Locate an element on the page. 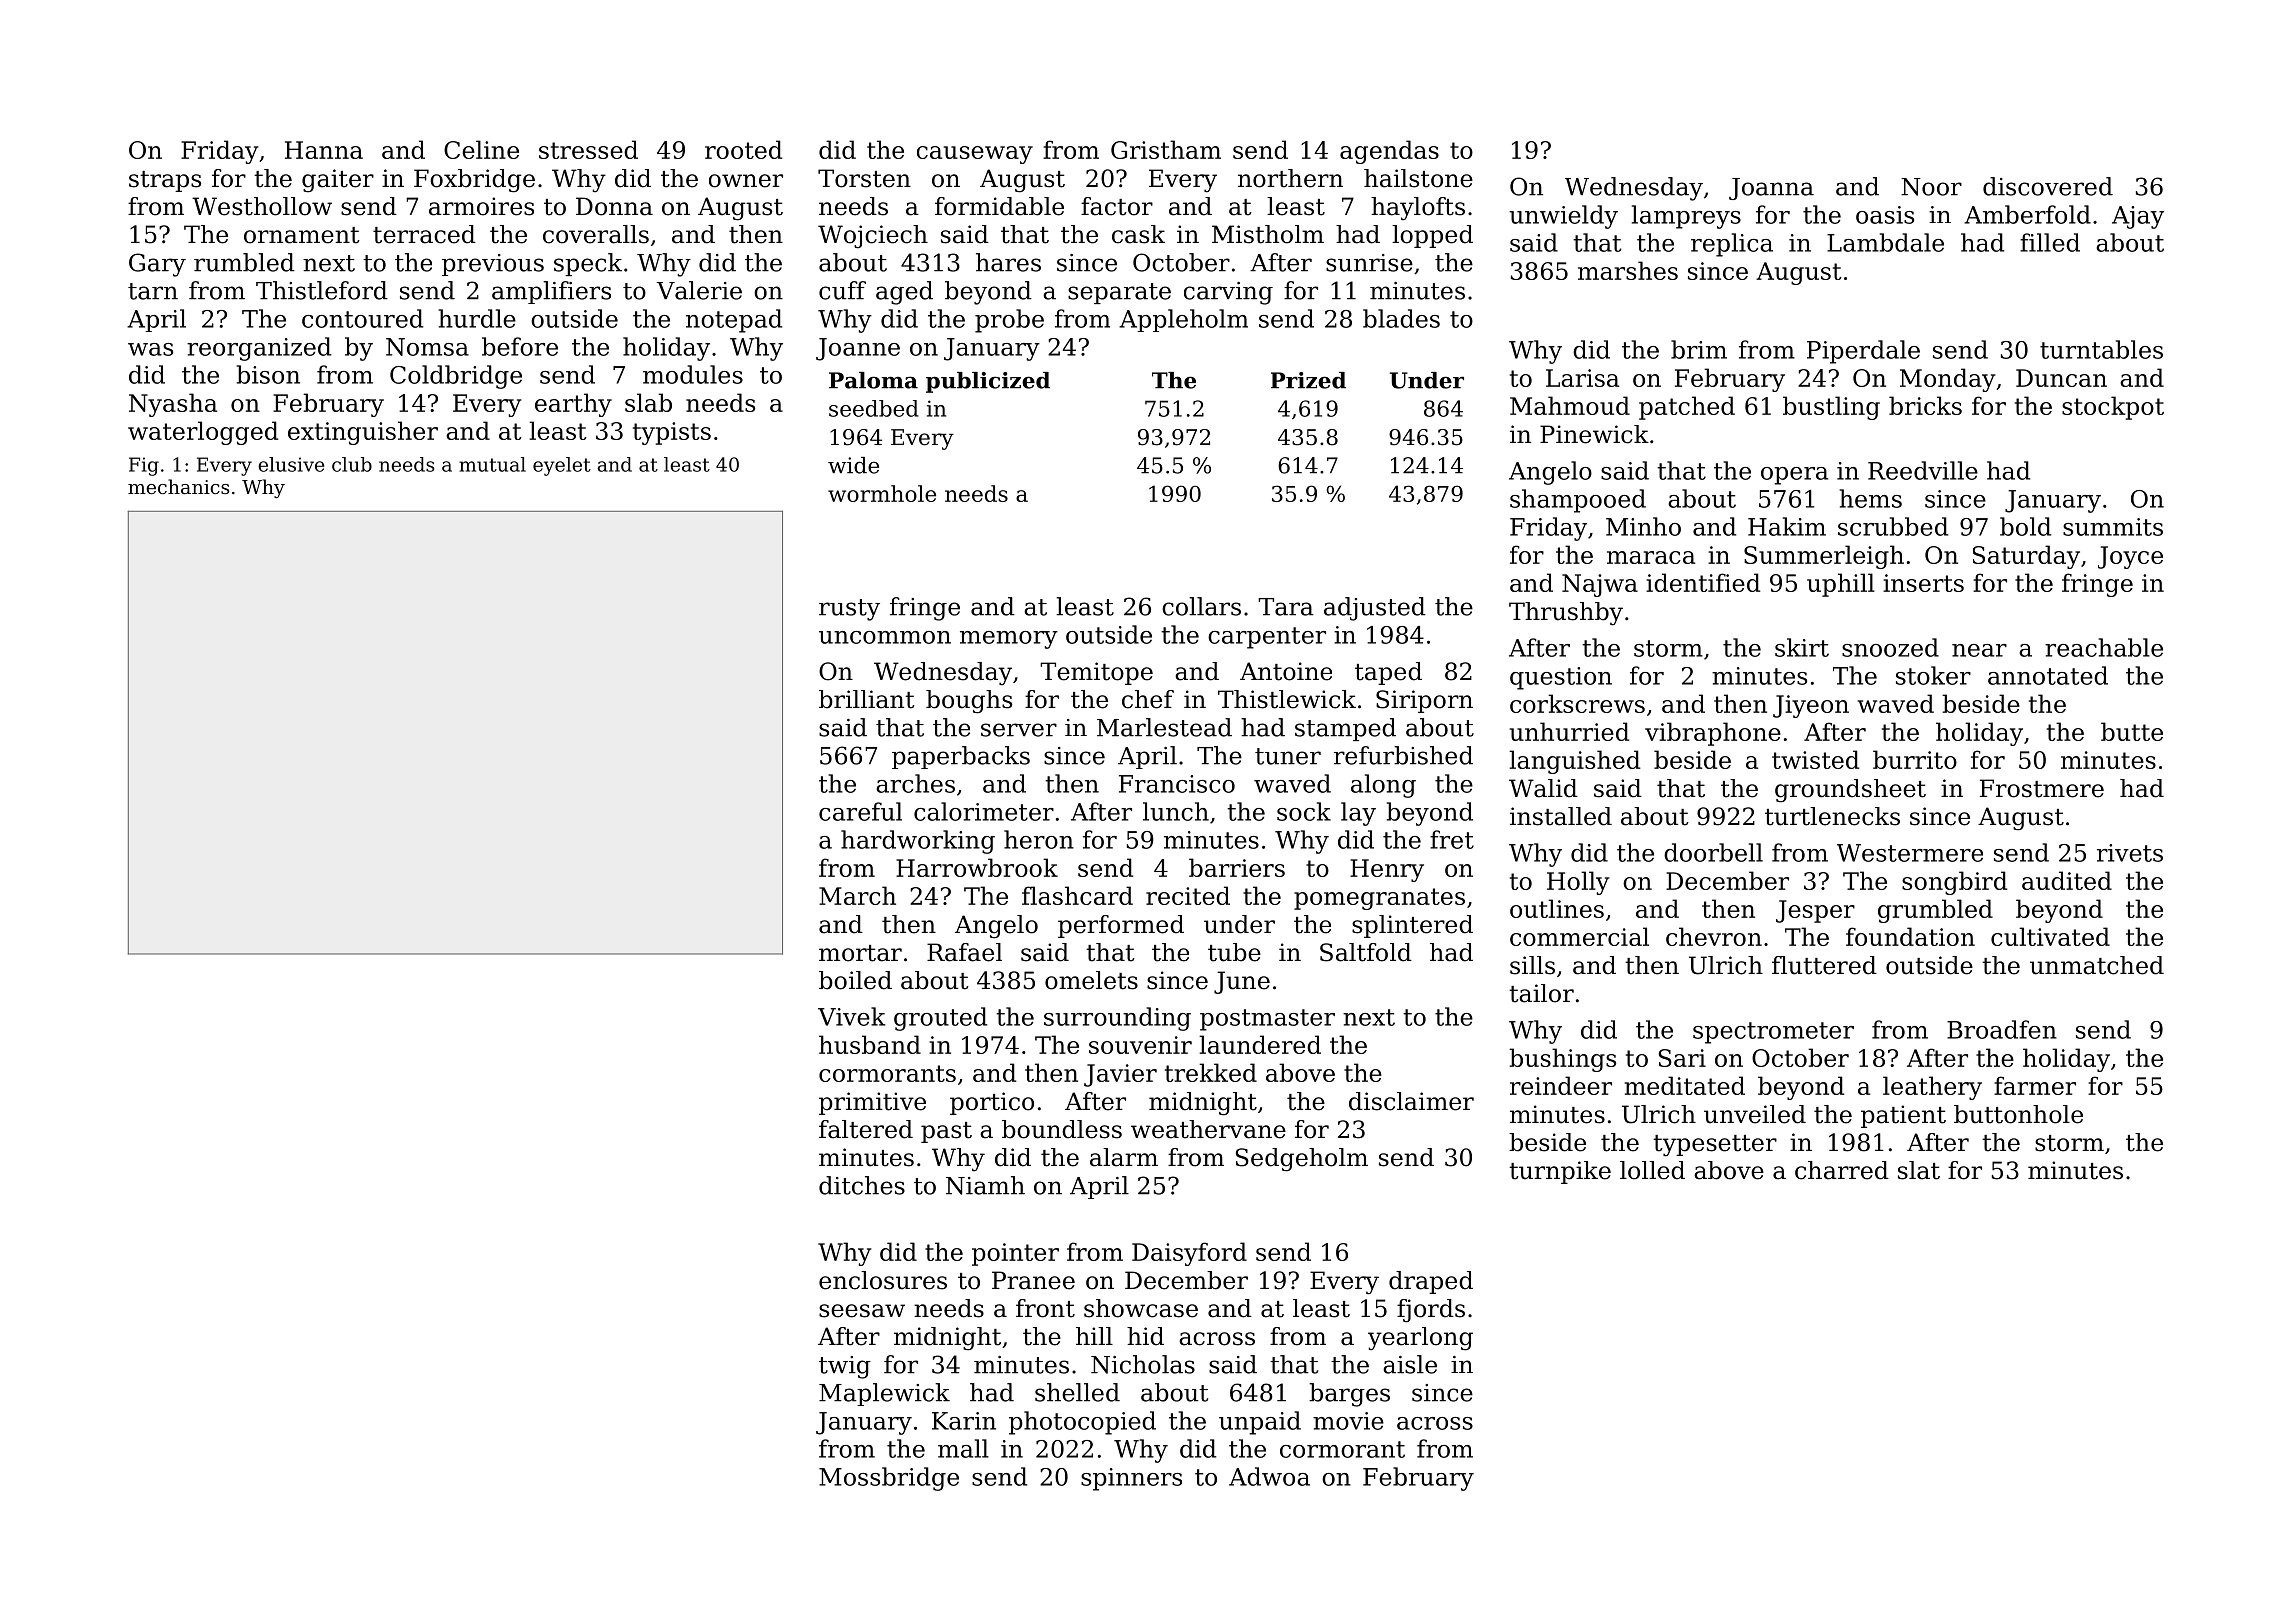  gaiter is located at coordinates (338, 181).
